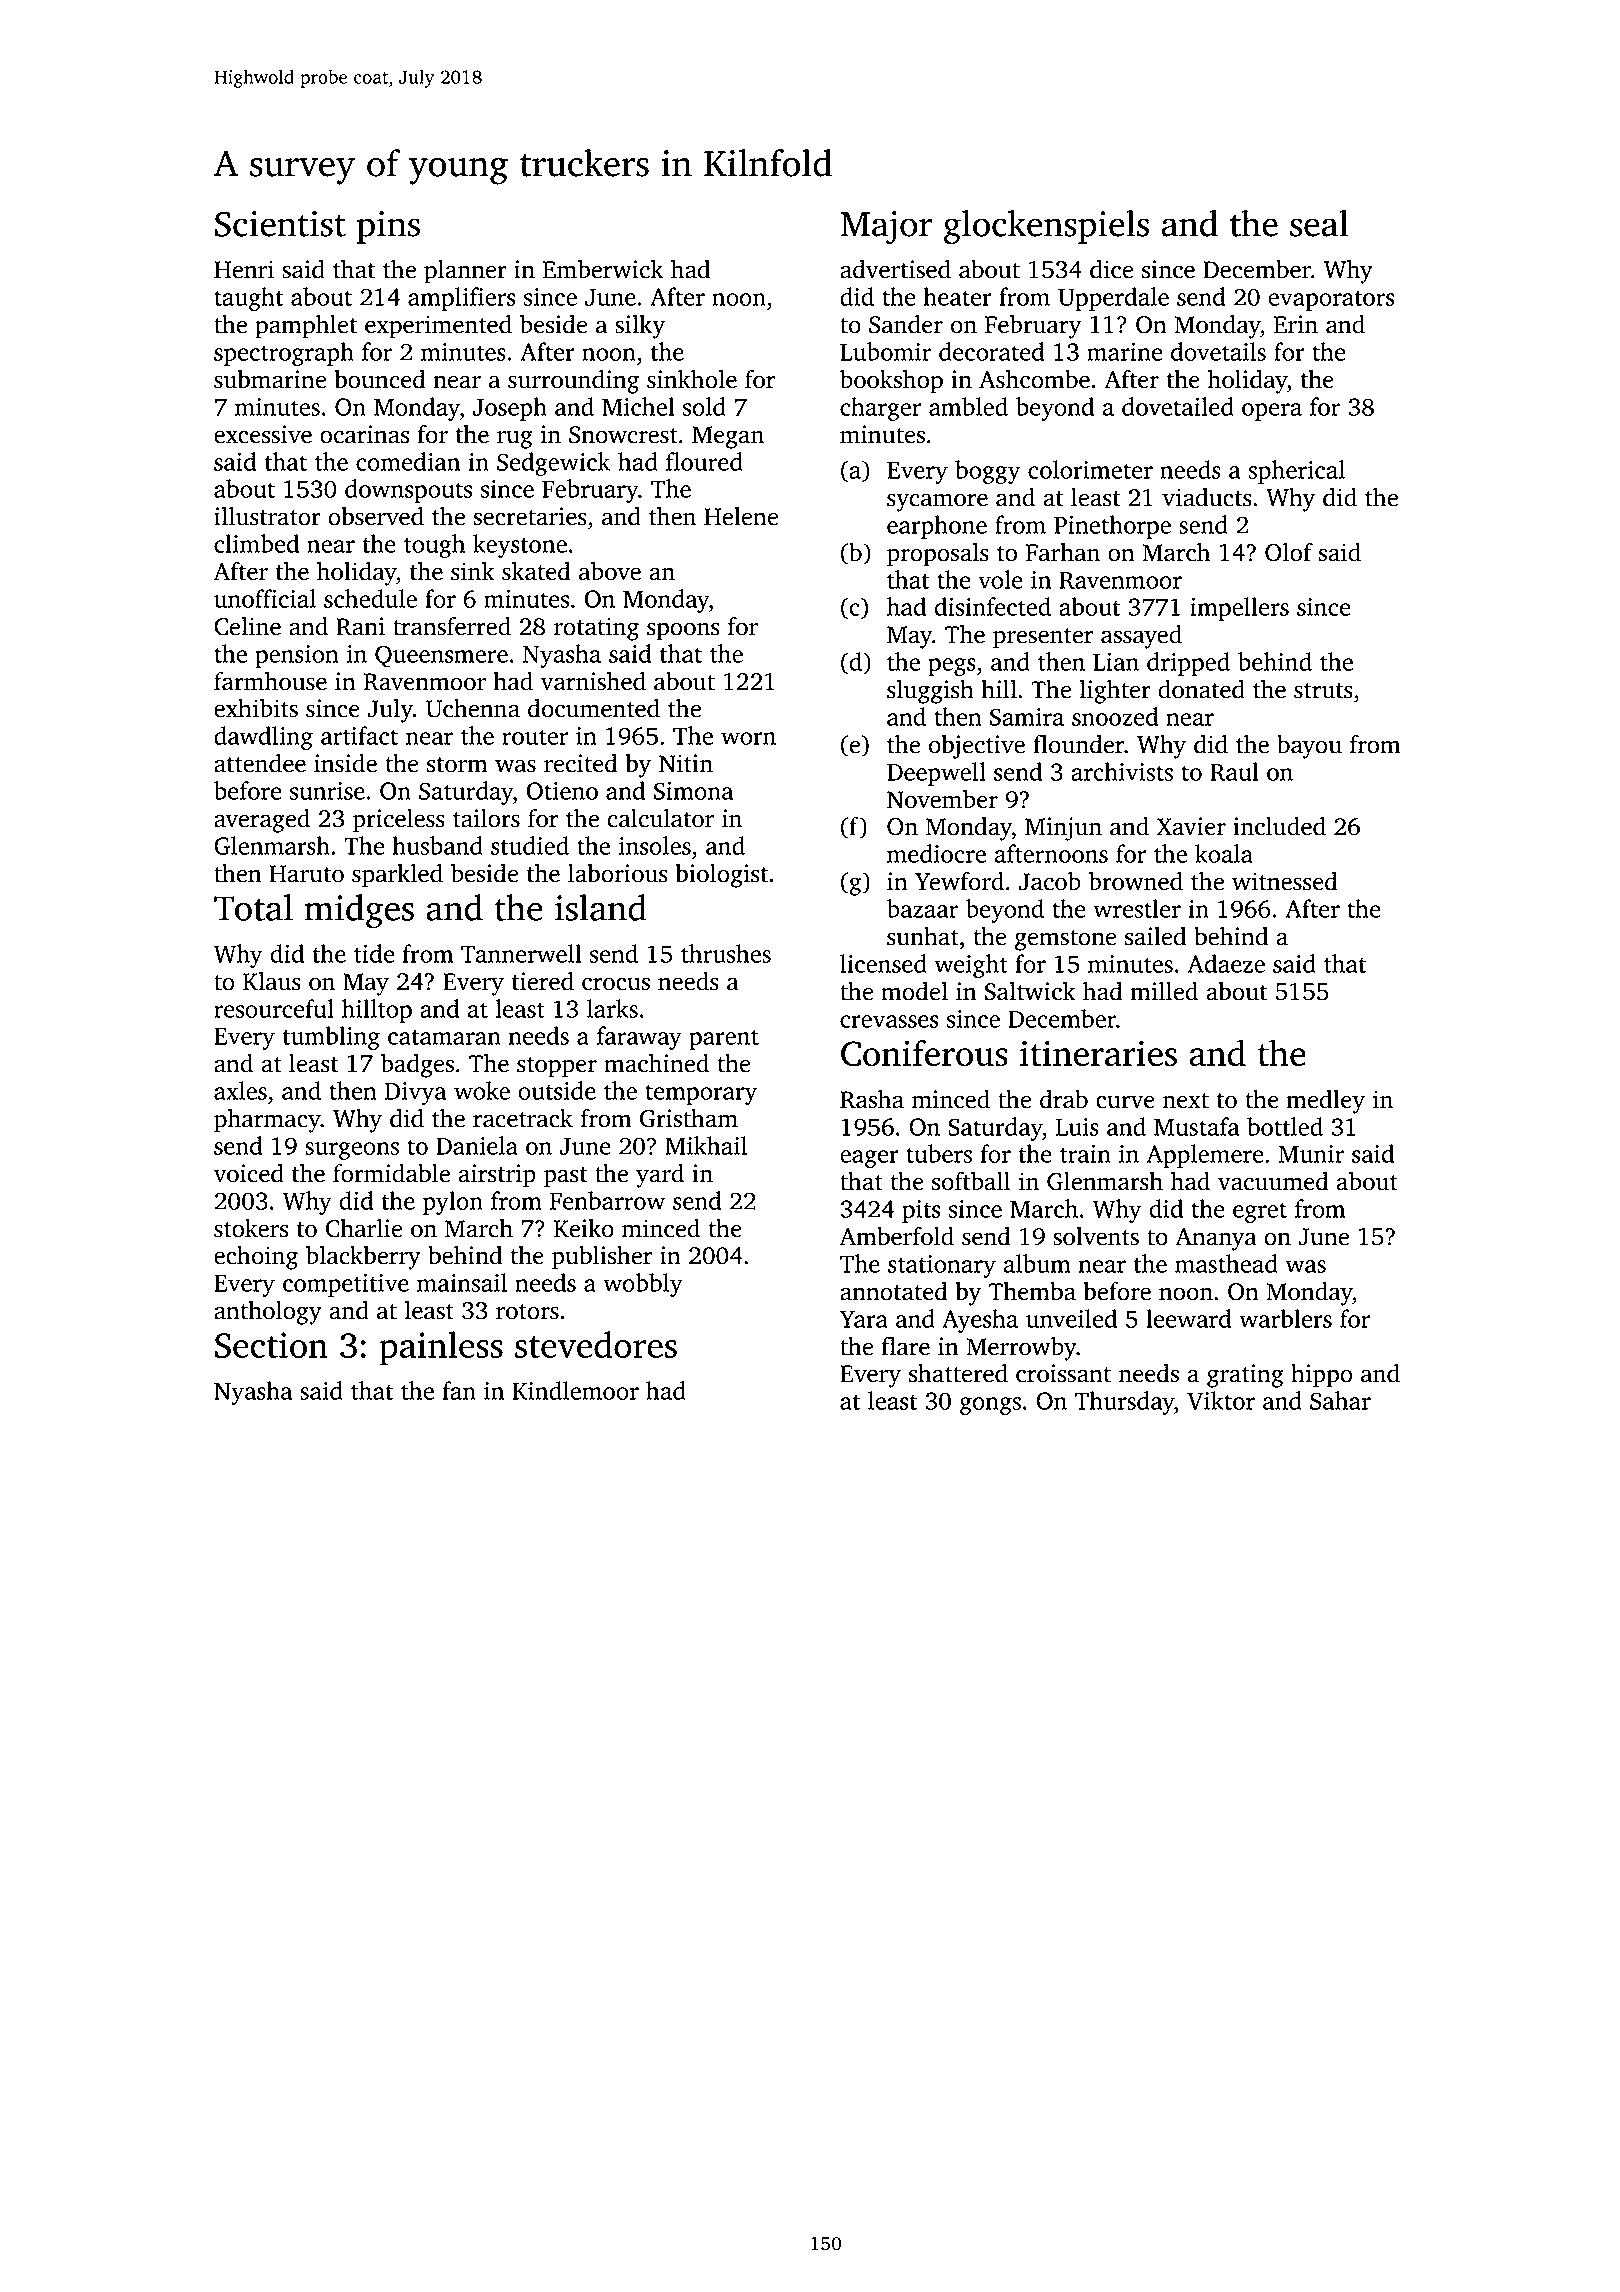 This screenshot has width=1620, height=2292. Describe the element at coordinates (1218, 351) in the screenshot. I see `dovetails` at that location.
